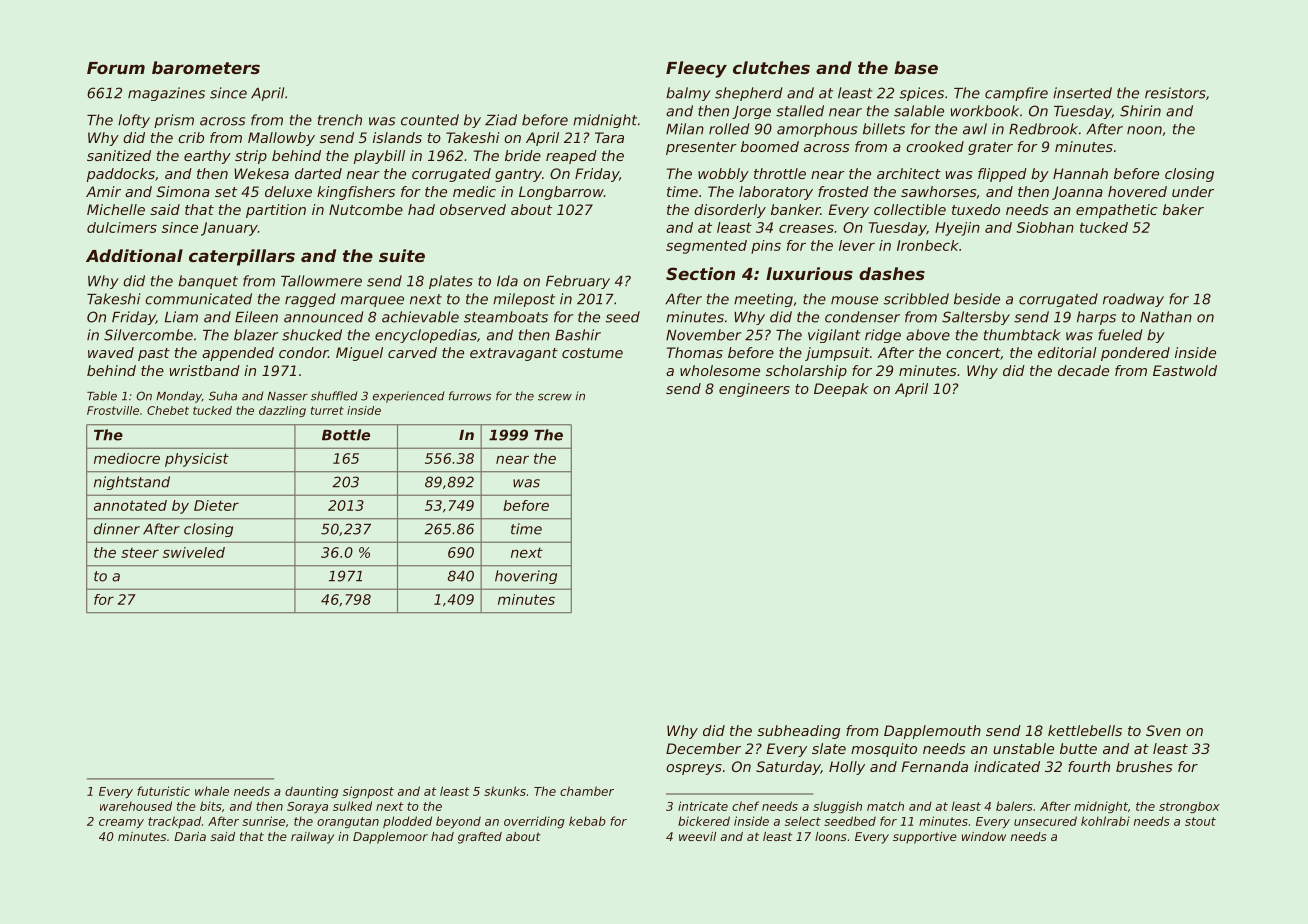 Image resolution: width=1308 pixels, height=924 pixels. I want to click on engineers, so click(754, 390).
